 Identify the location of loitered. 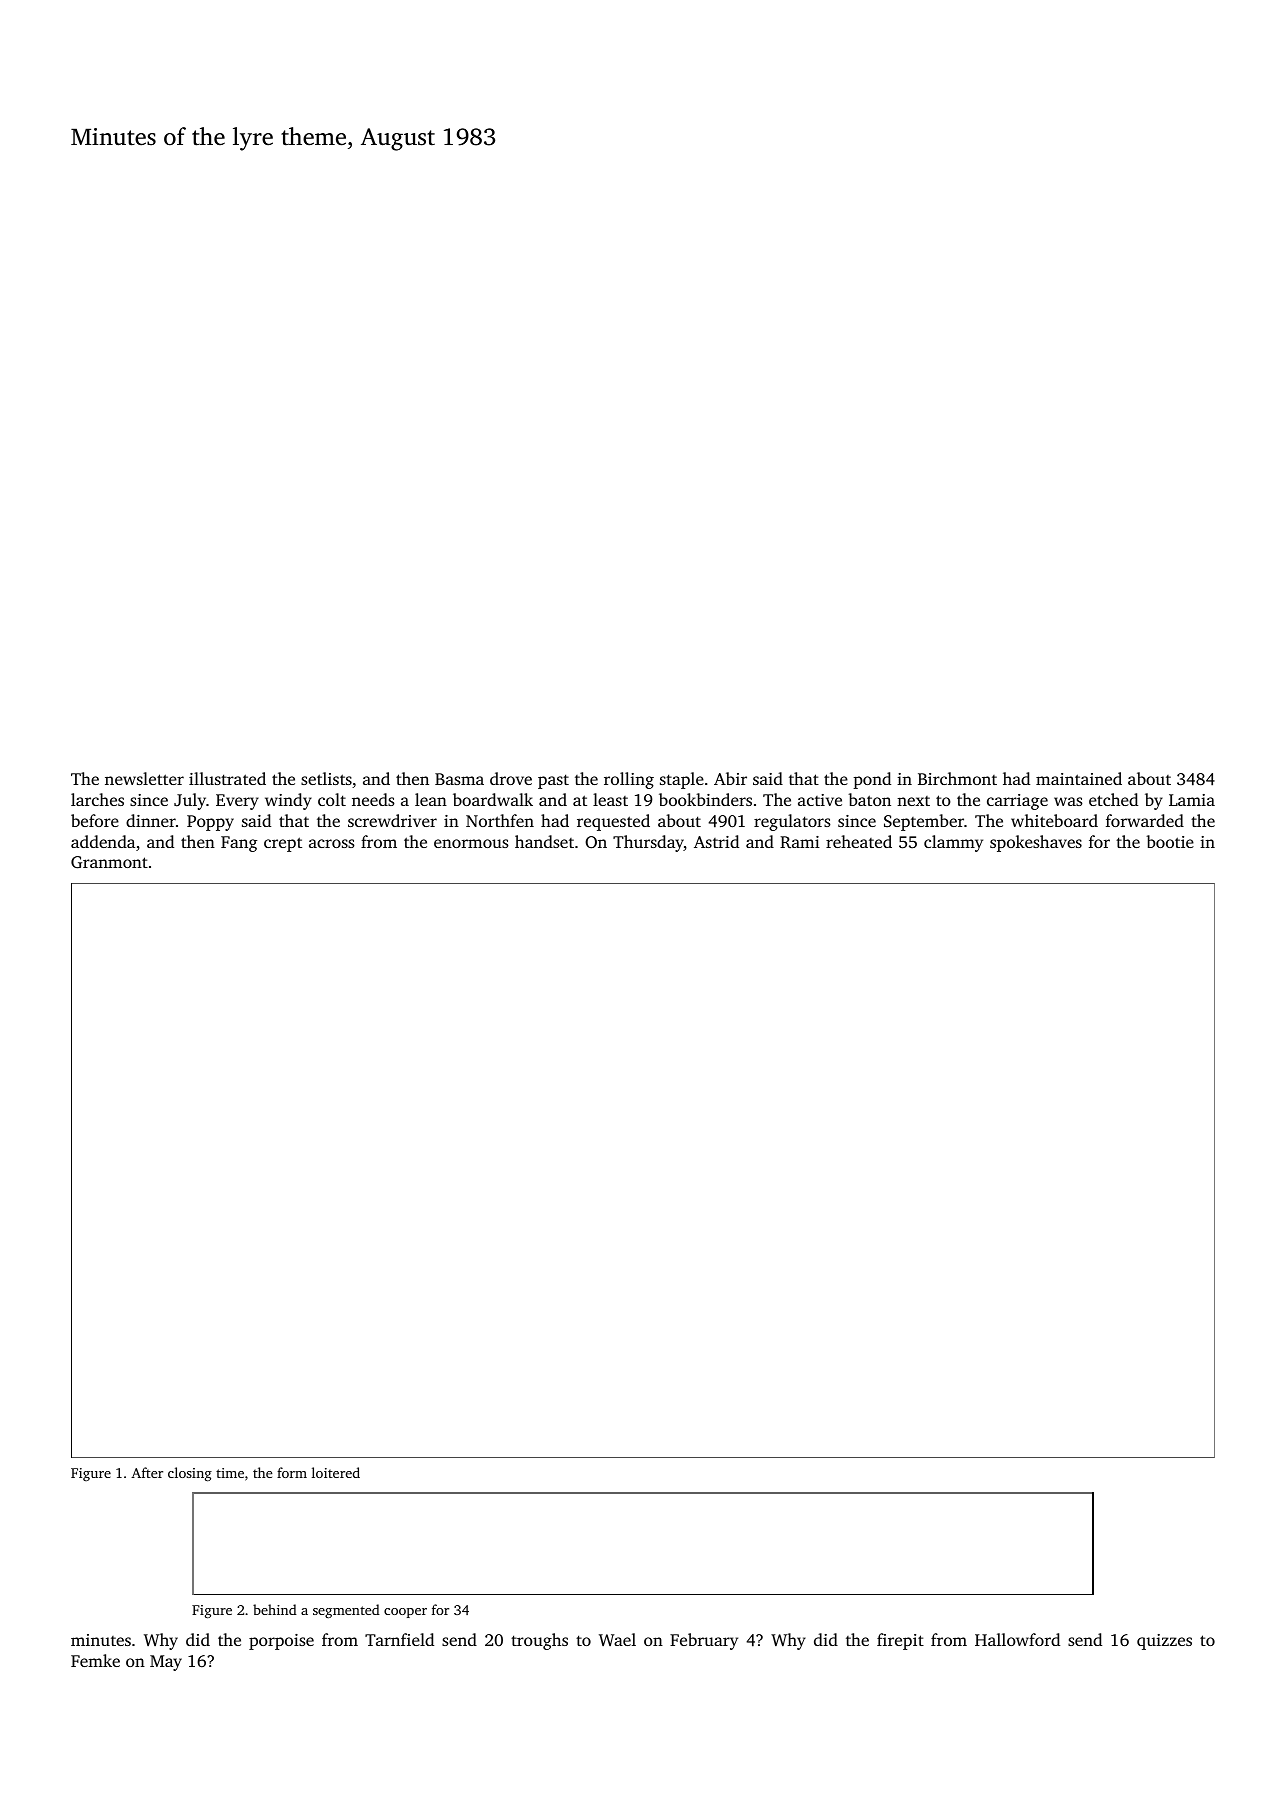
(336, 1472).
